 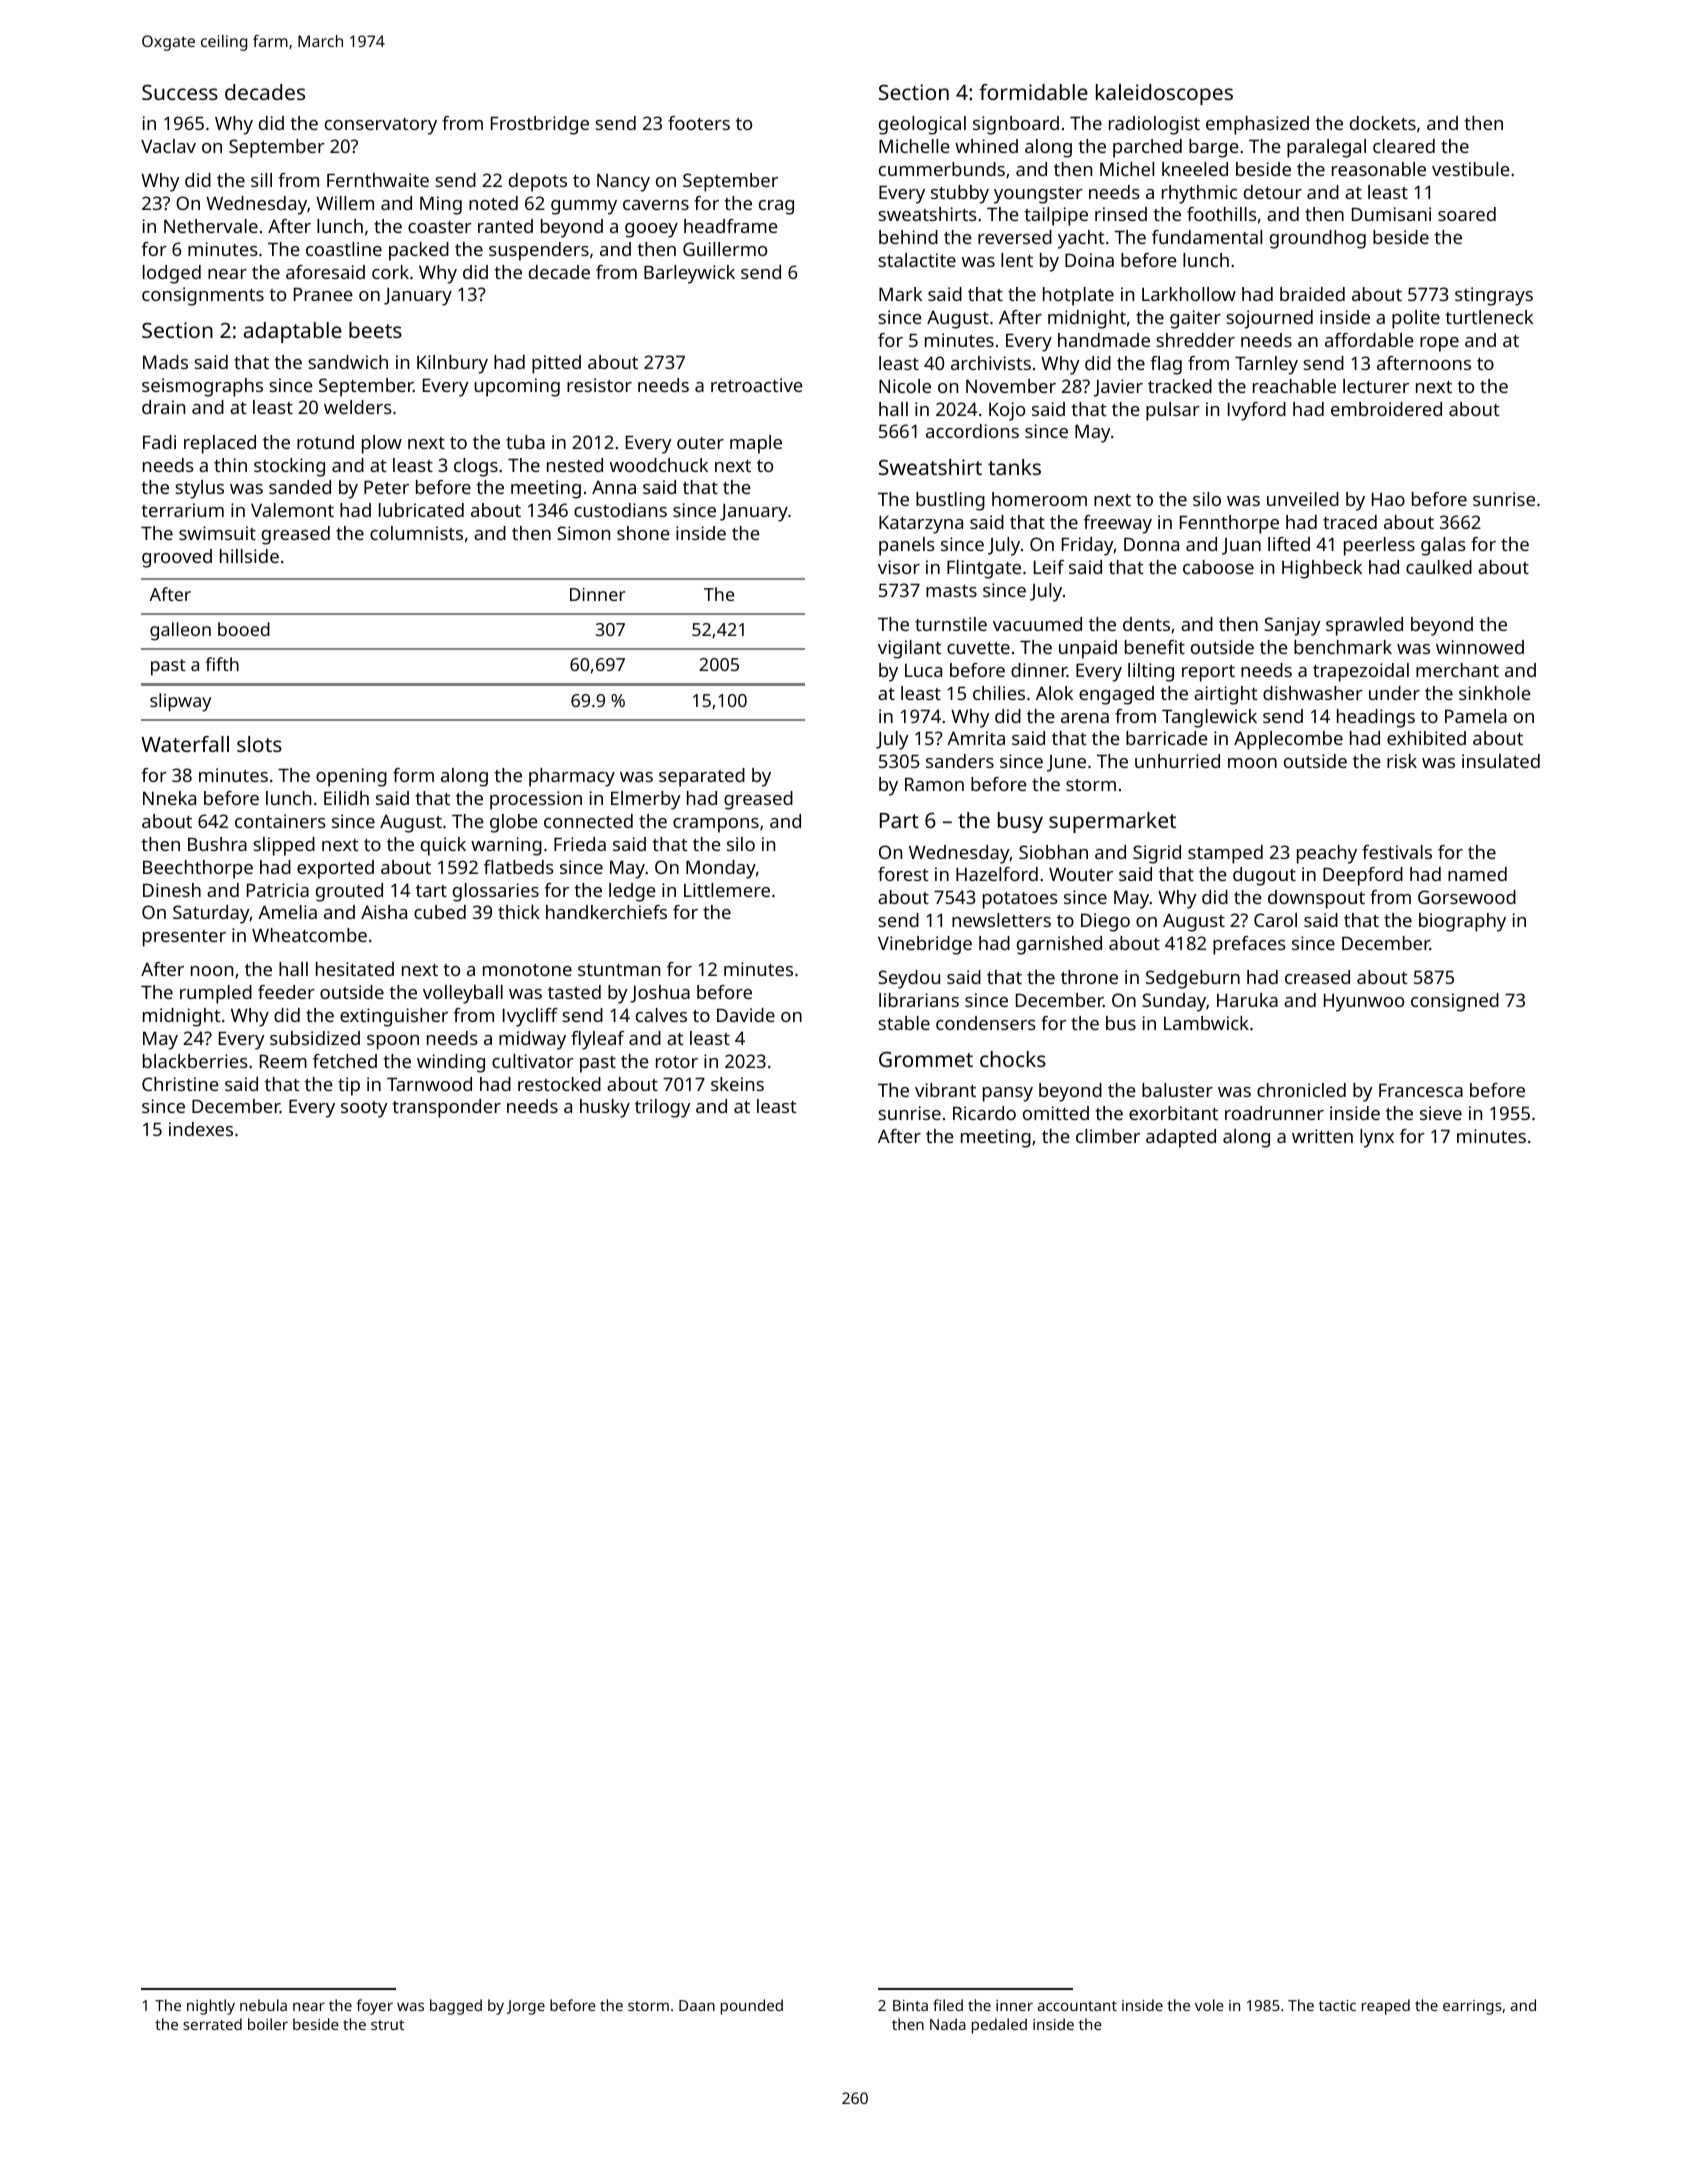 What do you see at coordinates (526, 2007) in the screenshot?
I see `Jorge` at bounding box center [526, 2007].
